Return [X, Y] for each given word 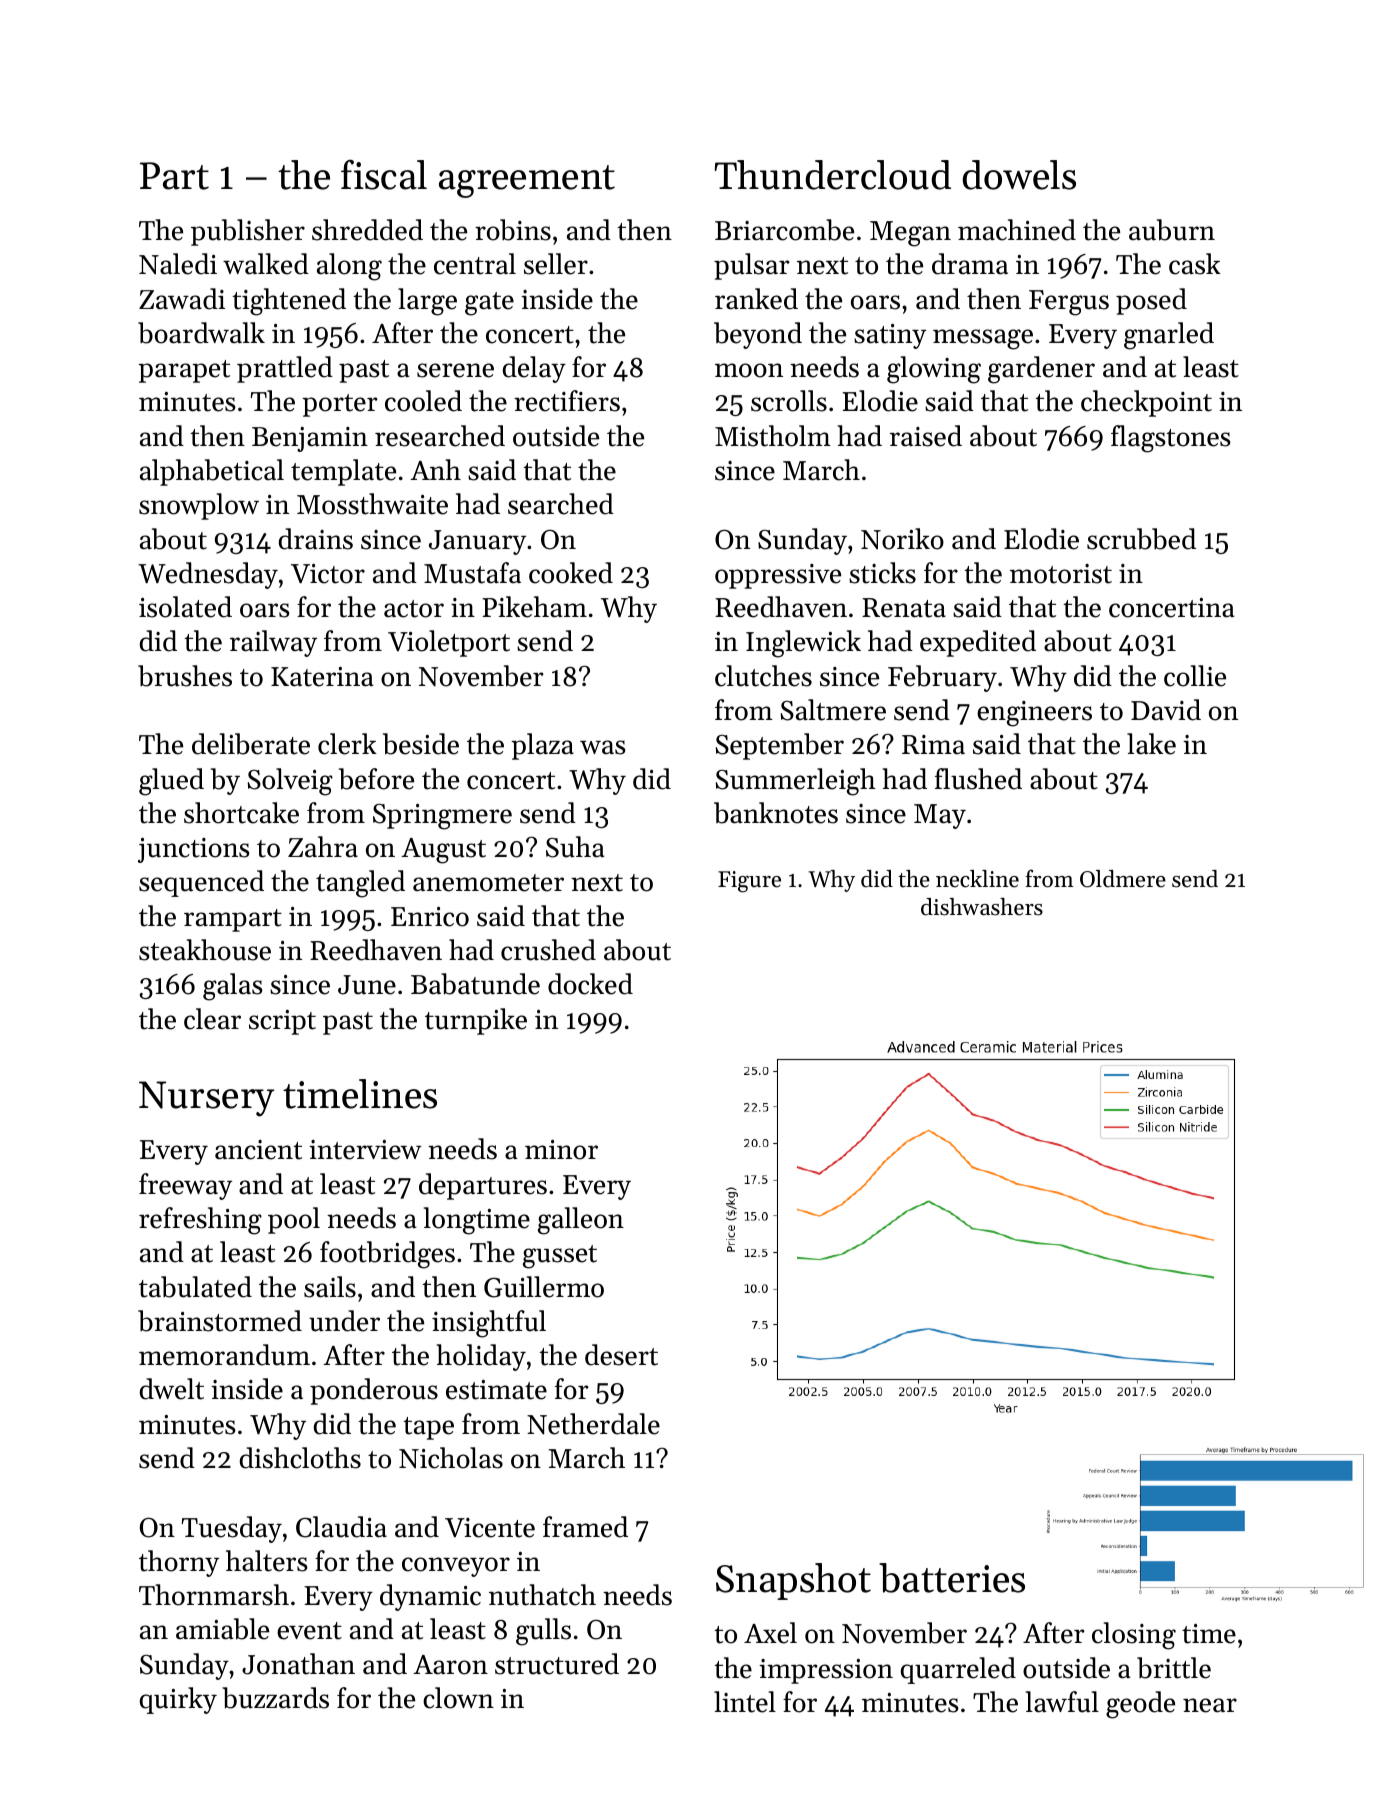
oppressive [778, 576]
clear [212, 1019]
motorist [1061, 574]
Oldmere [1123, 879]
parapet [184, 371]
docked [590, 984]
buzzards [275, 1698]
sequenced [201, 883]
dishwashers [982, 907]
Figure [749, 882]
